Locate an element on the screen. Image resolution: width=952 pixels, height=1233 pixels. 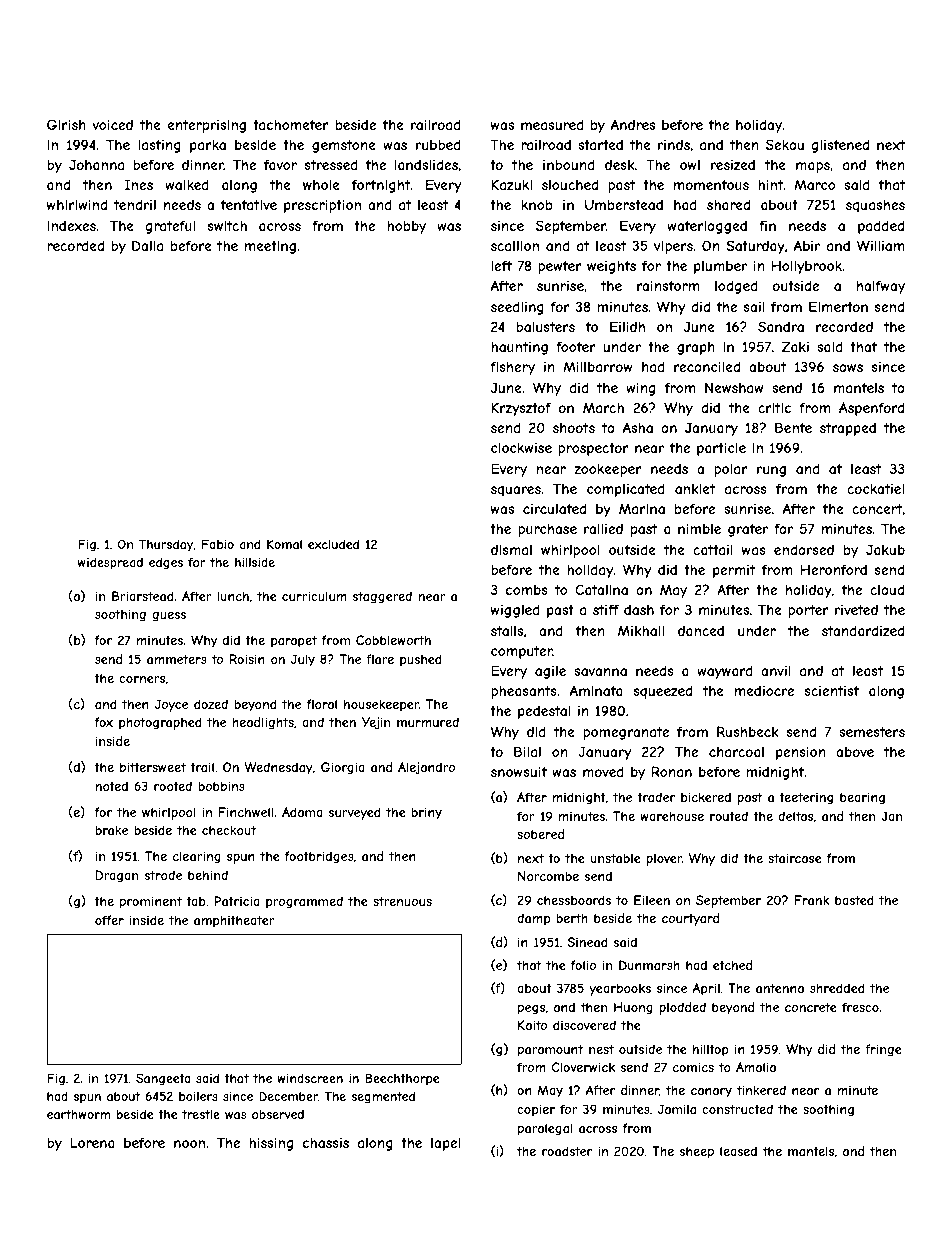
voiced is located at coordinates (112, 124).
